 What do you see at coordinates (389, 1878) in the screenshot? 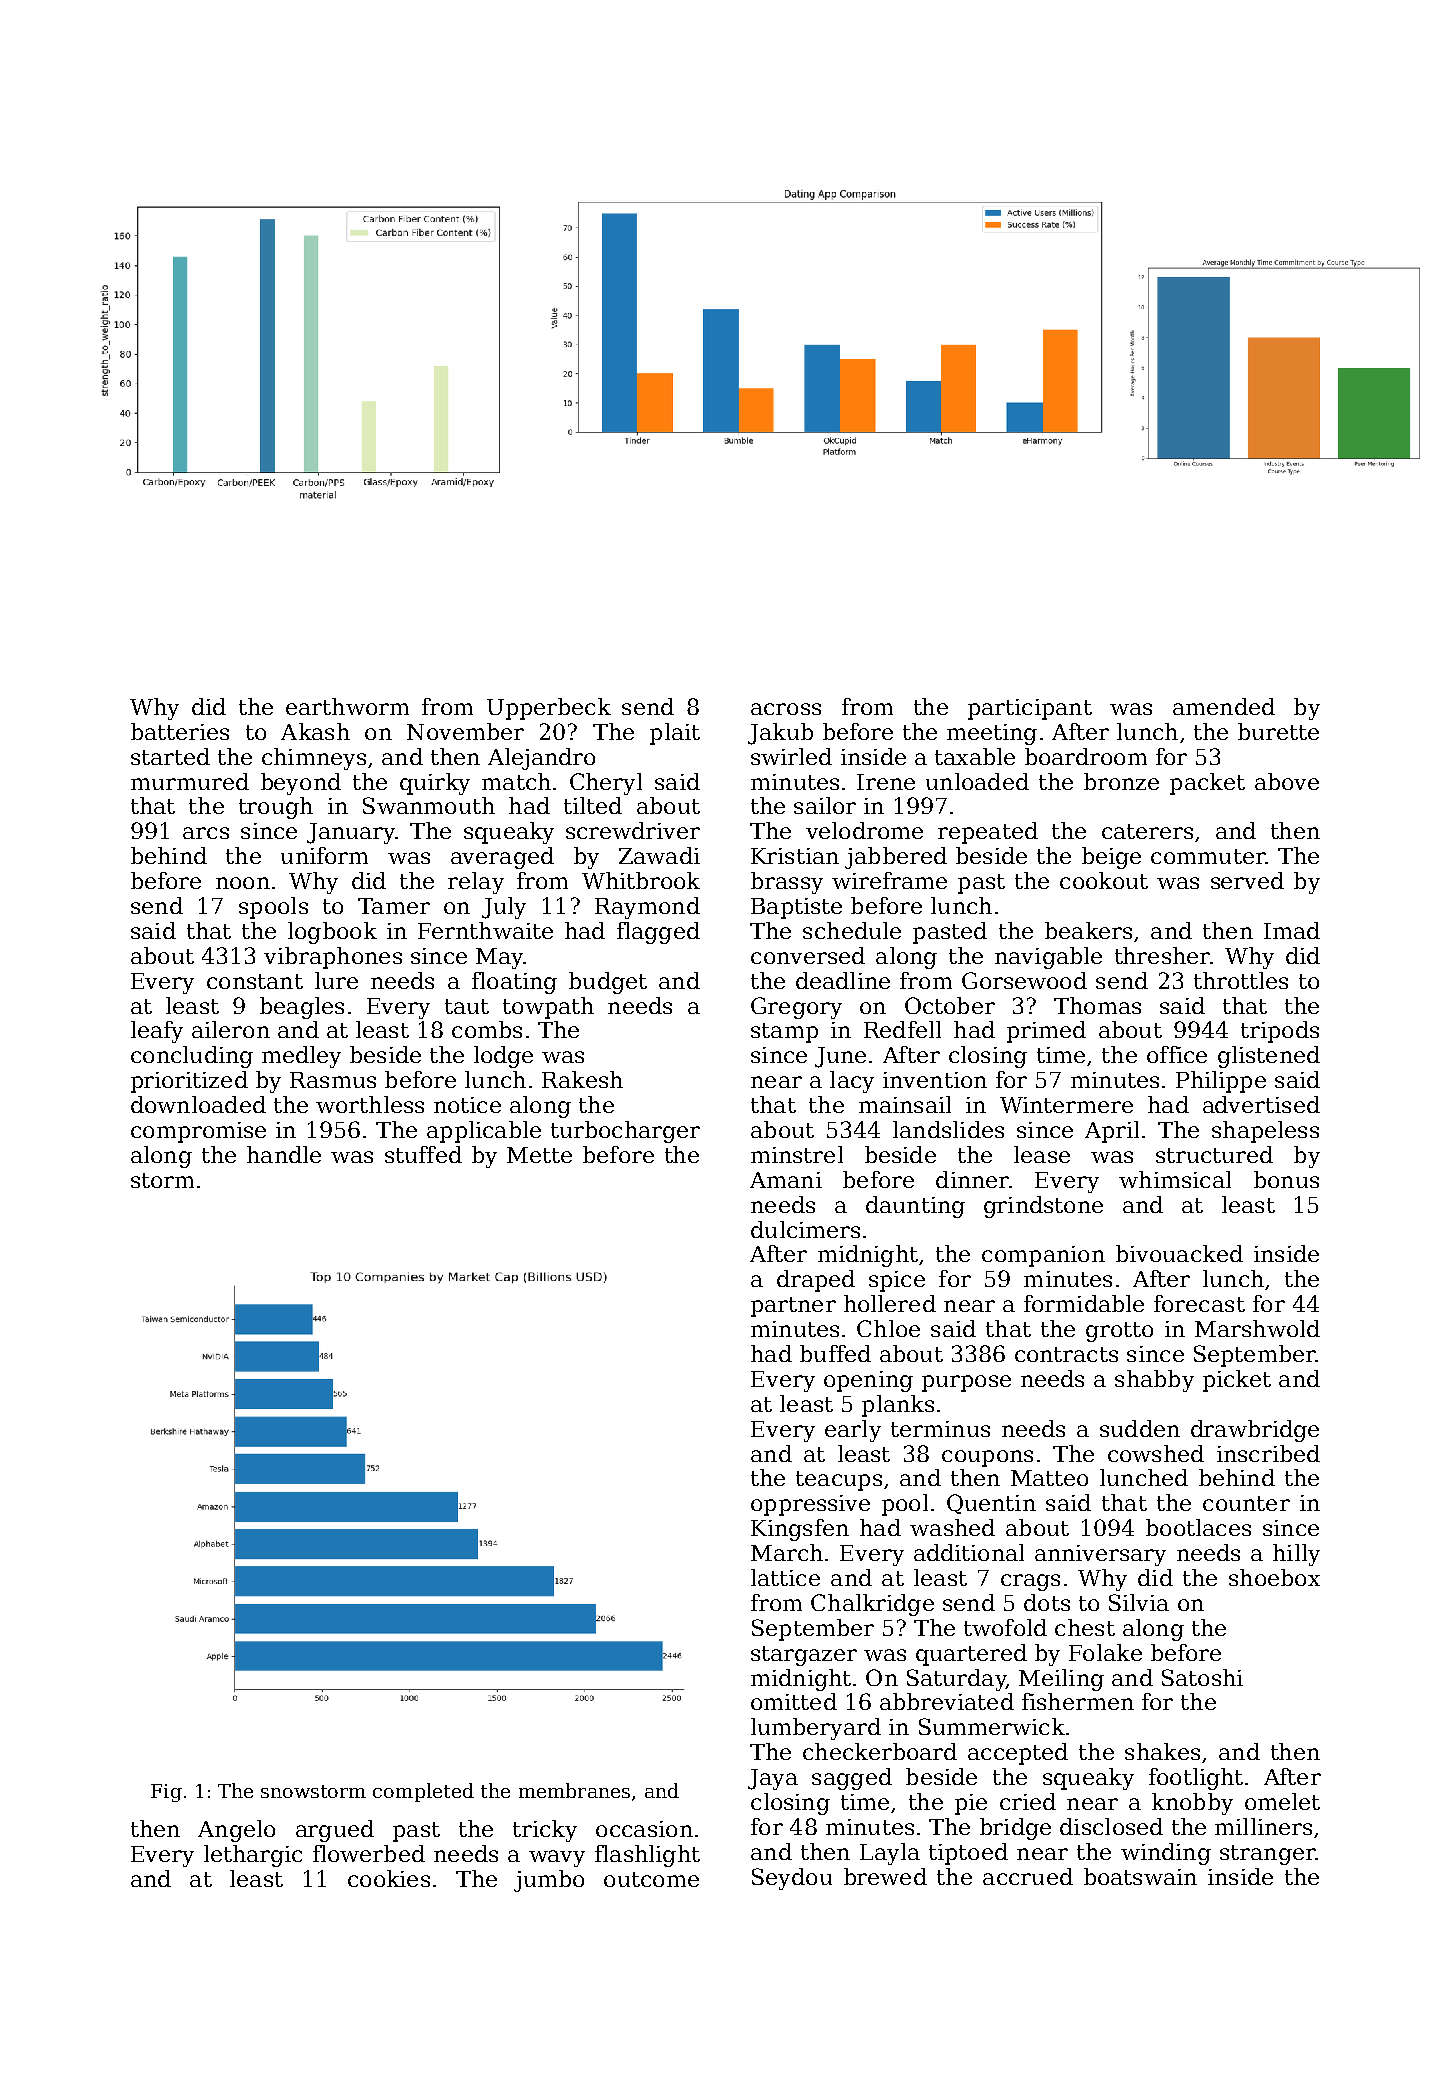
I see `cookies` at bounding box center [389, 1878].
